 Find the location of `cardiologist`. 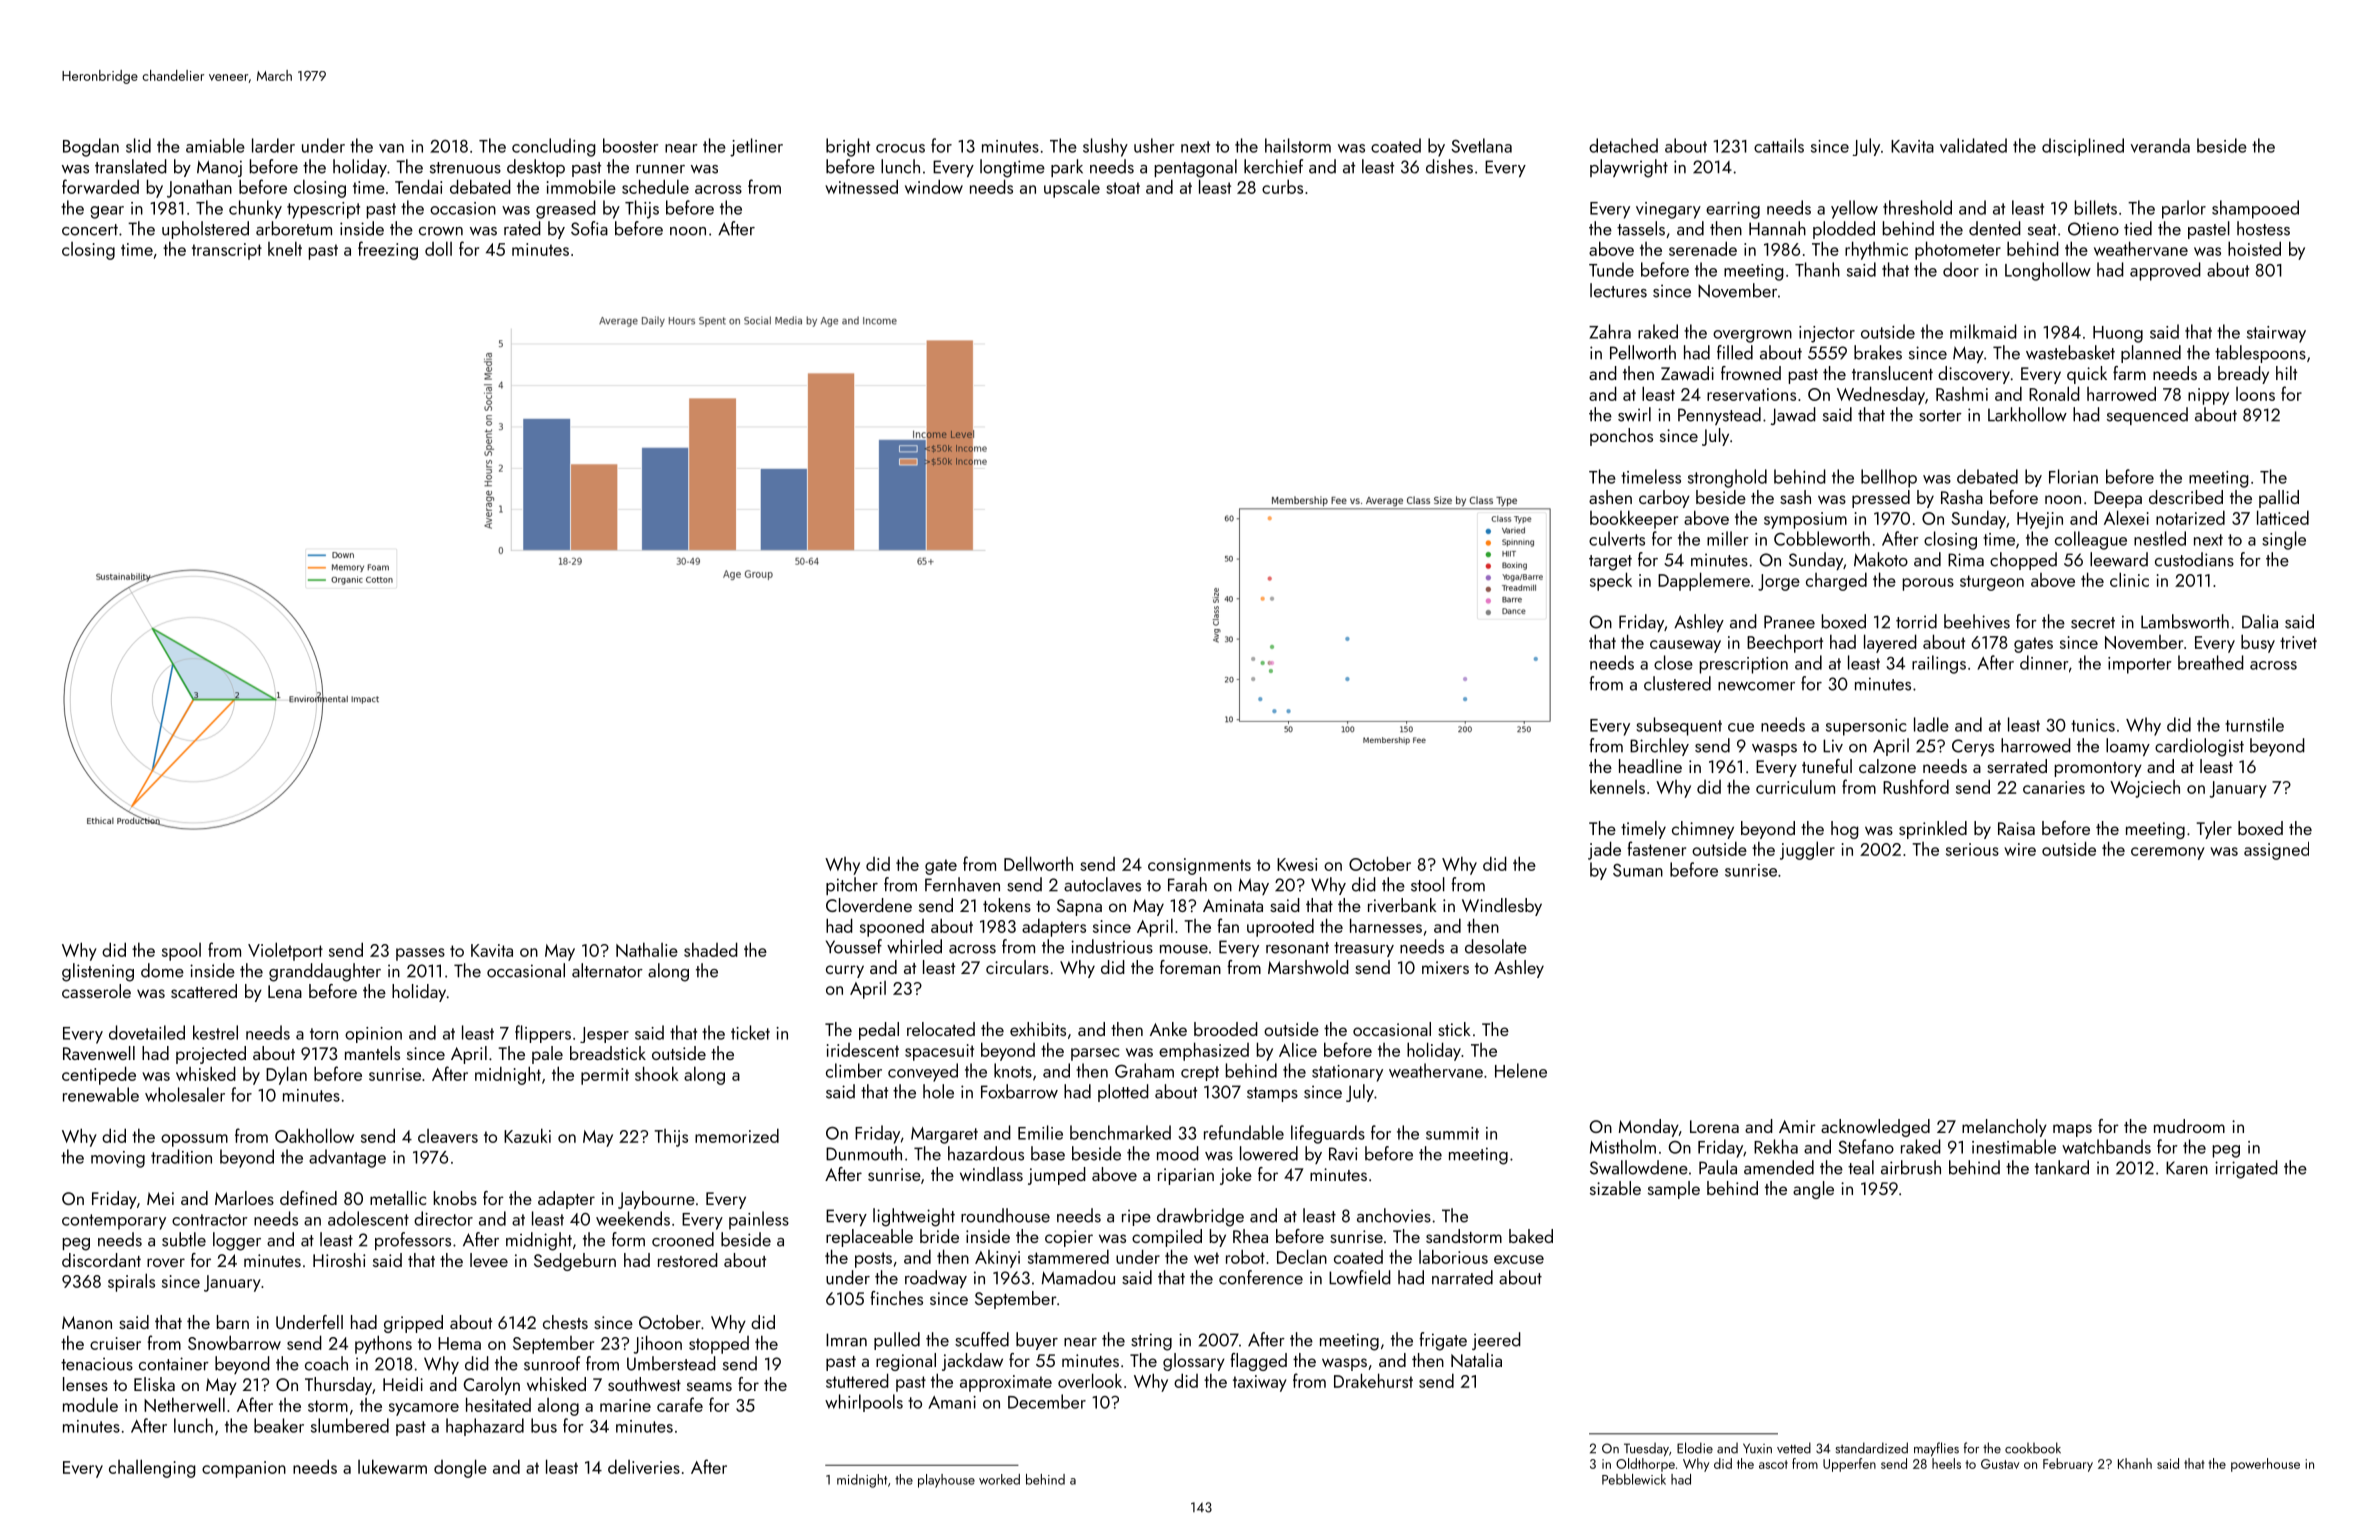

cardiologist is located at coordinates (2199, 747).
